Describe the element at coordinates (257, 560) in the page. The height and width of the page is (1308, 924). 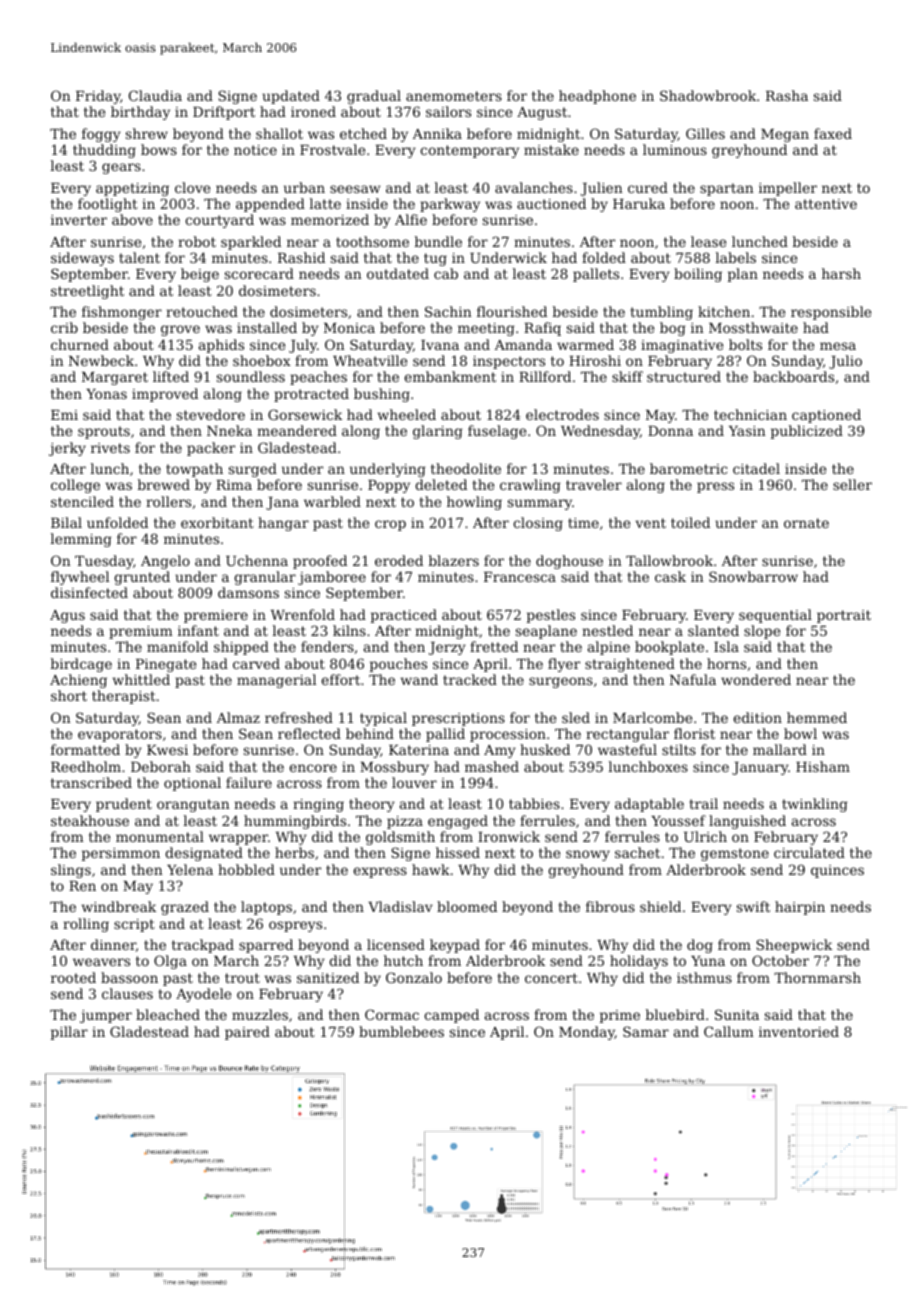
I see `Uchenna` at that location.
